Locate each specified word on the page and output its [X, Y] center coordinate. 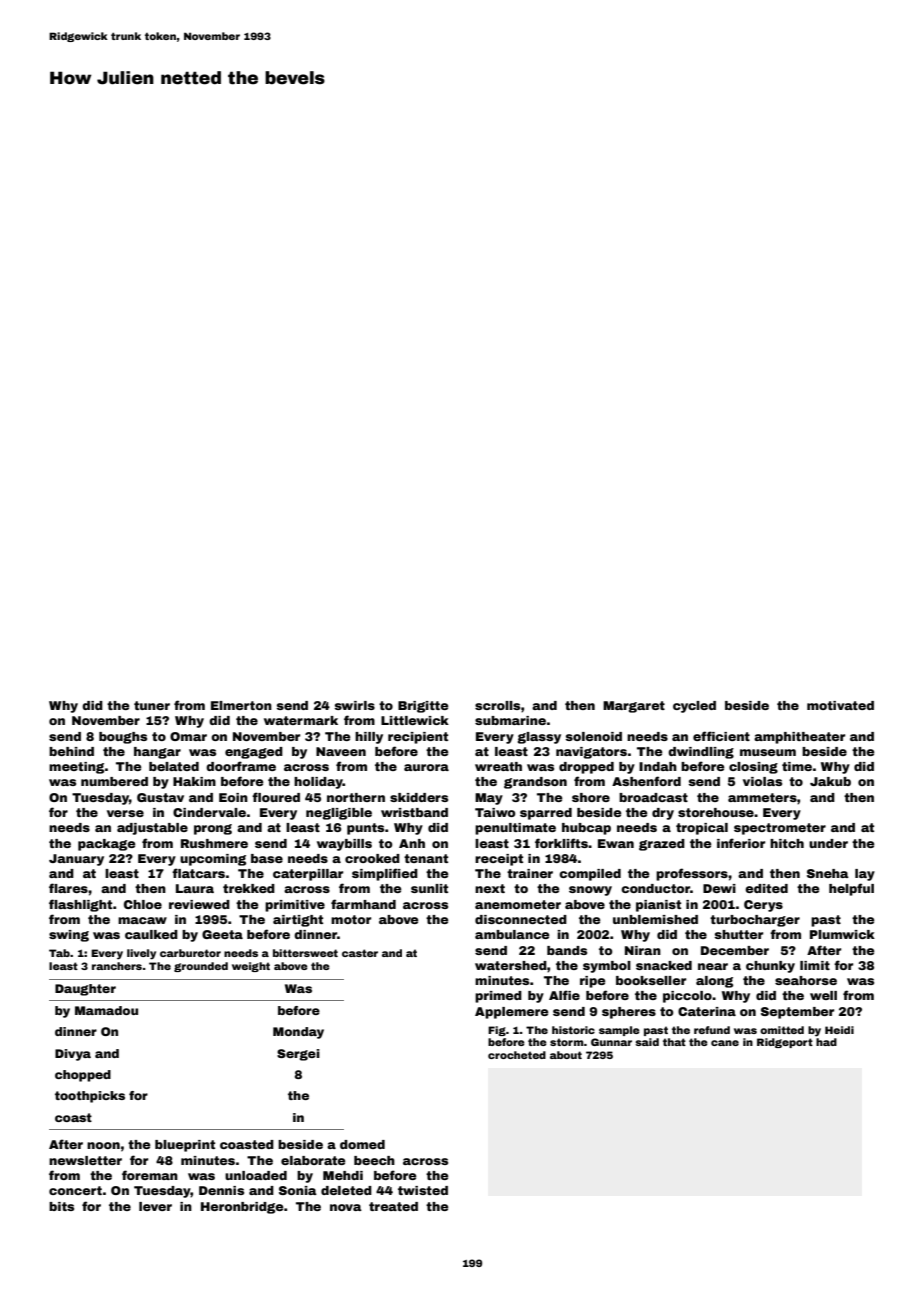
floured [276, 797]
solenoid [594, 736]
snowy [590, 891]
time [797, 766]
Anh [412, 843]
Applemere [512, 1013]
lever [155, 1206]
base [267, 858]
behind [71, 751]
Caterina [707, 1011]
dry [663, 814]
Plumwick [842, 934]
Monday [298, 1033]
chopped [83, 1076]
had [826, 1042]
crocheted [517, 1055]
